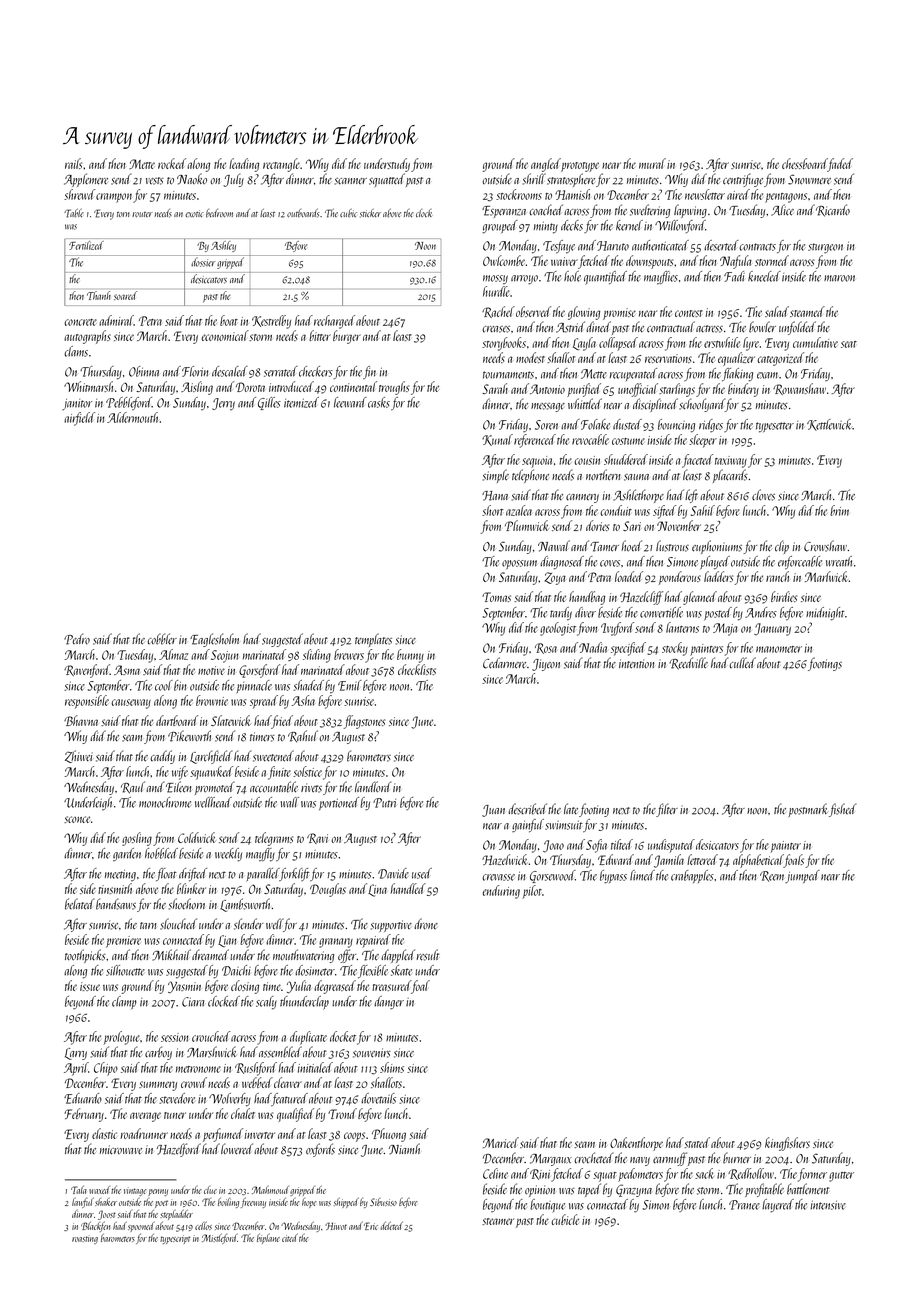 This image has height=1308, width=924. Describe the element at coordinates (828, 1205) in the image. I see `intensive` at that location.
